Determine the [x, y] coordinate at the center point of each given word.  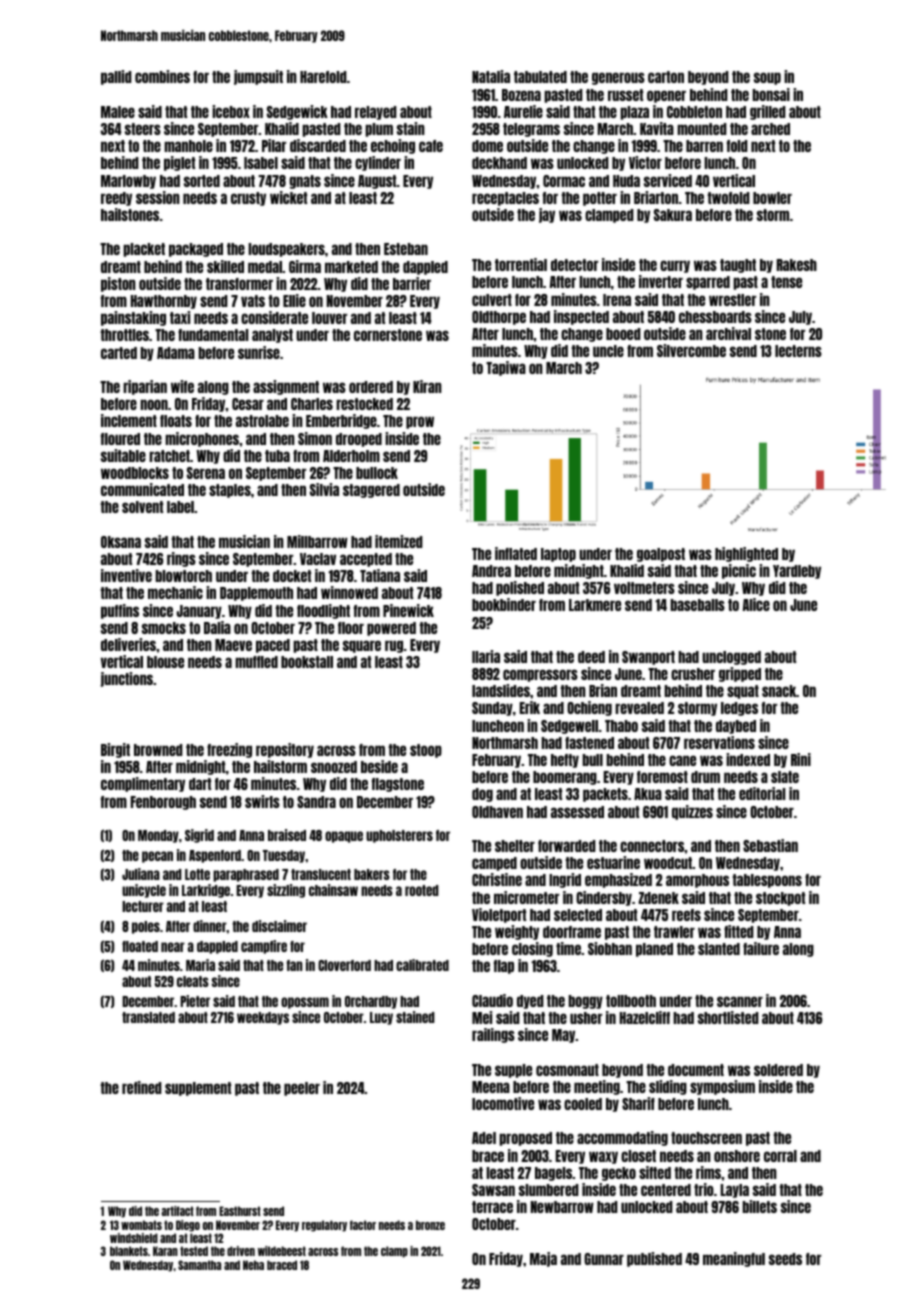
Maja [543, 1259]
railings [493, 1035]
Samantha [199, 1265]
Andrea [491, 571]
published [654, 1259]
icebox [231, 111]
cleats [193, 981]
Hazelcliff [645, 1017]
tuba [277, 456]
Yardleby [797, 572]
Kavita [657, 128]
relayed [376, 113]
